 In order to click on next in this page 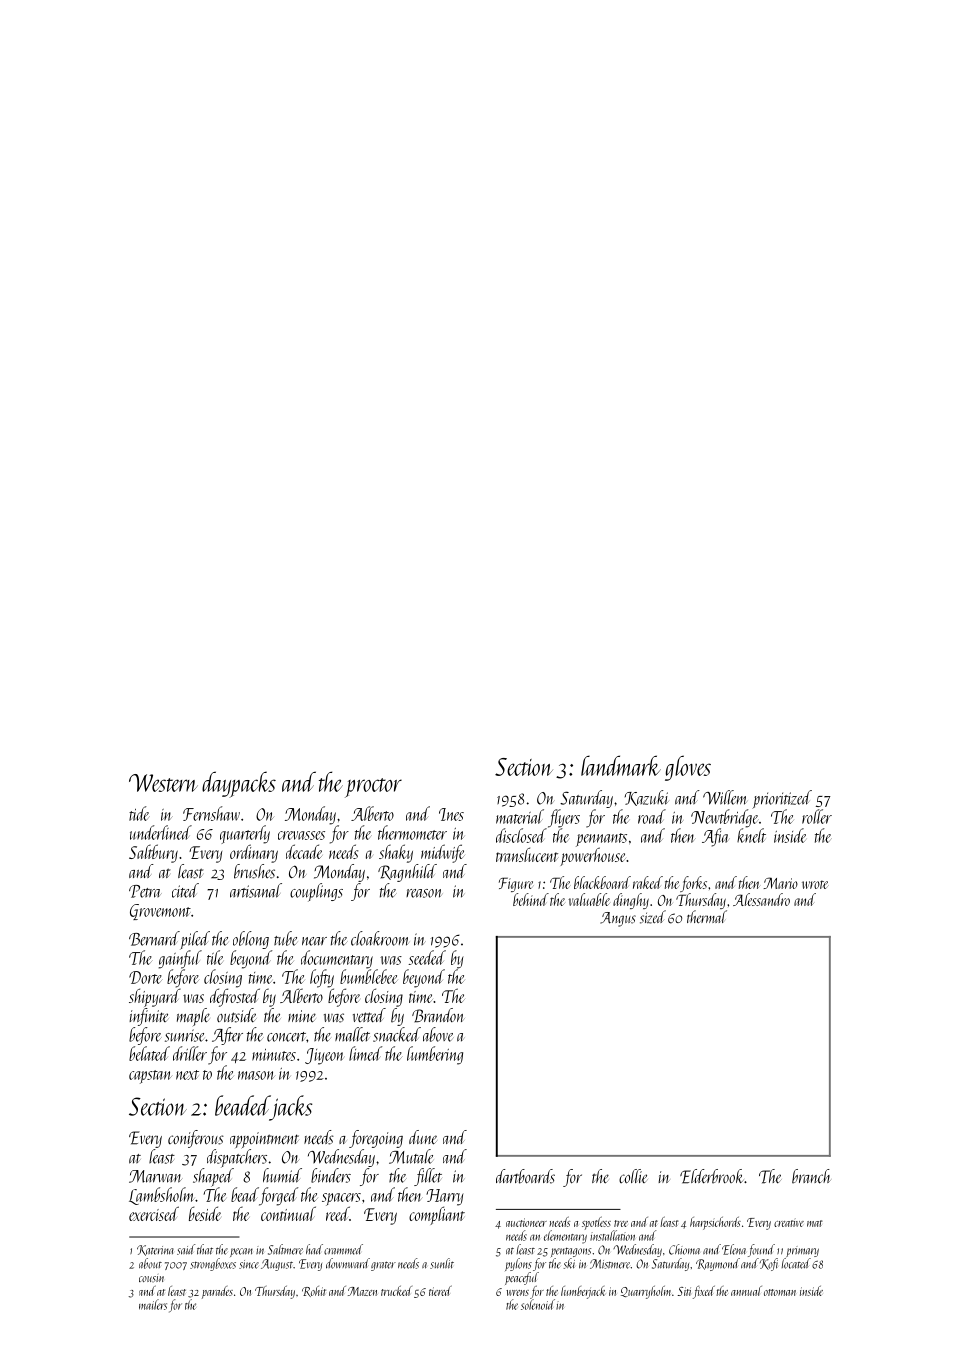, I will do `click(187, 1075)`.
